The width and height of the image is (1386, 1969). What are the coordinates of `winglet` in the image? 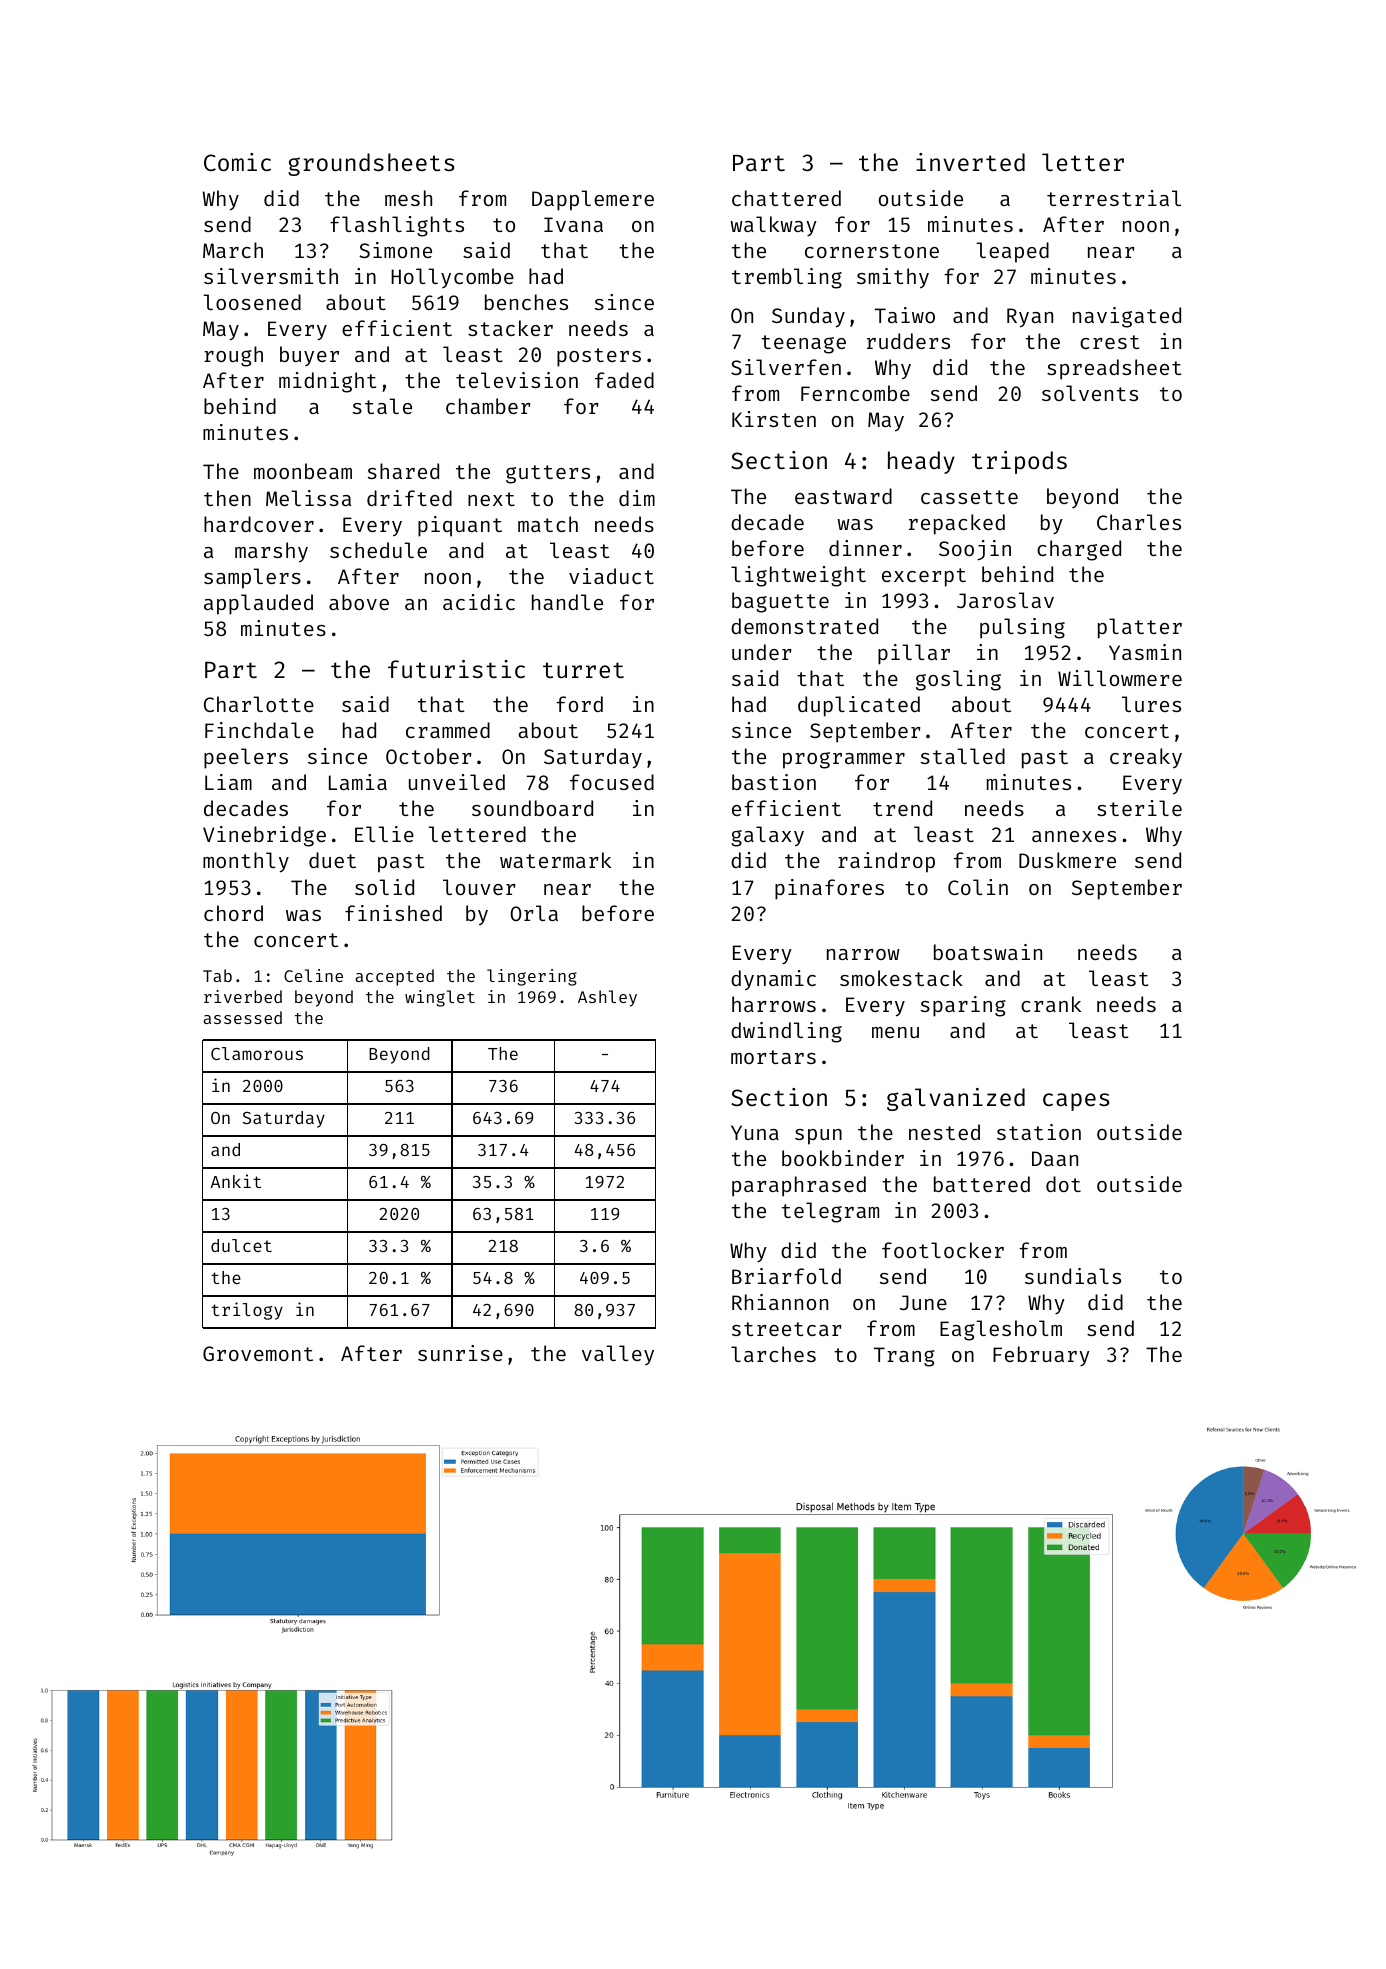 It's located at (440, 998).
